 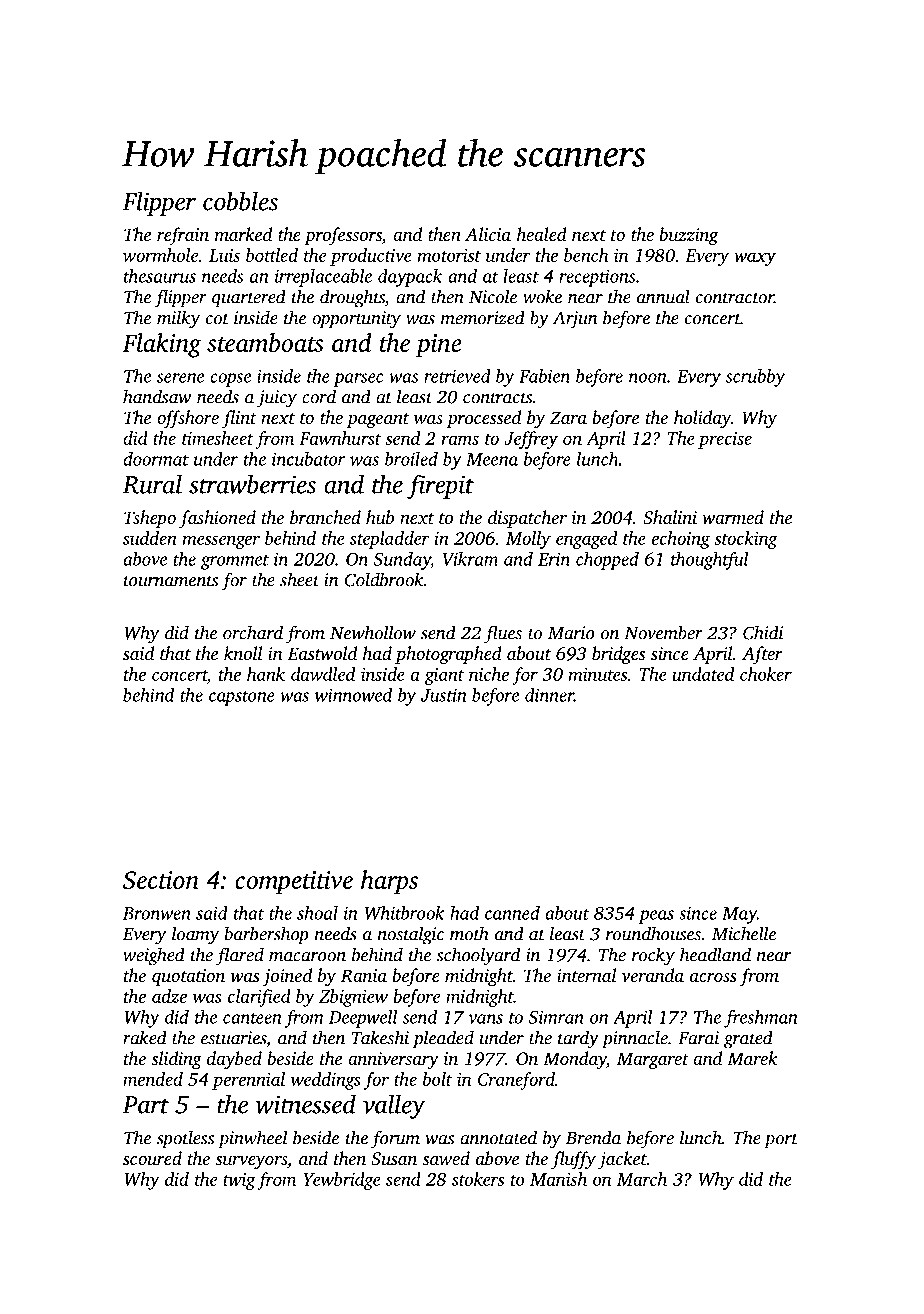 I want to click on bottled, so click(x=272, y=255).
